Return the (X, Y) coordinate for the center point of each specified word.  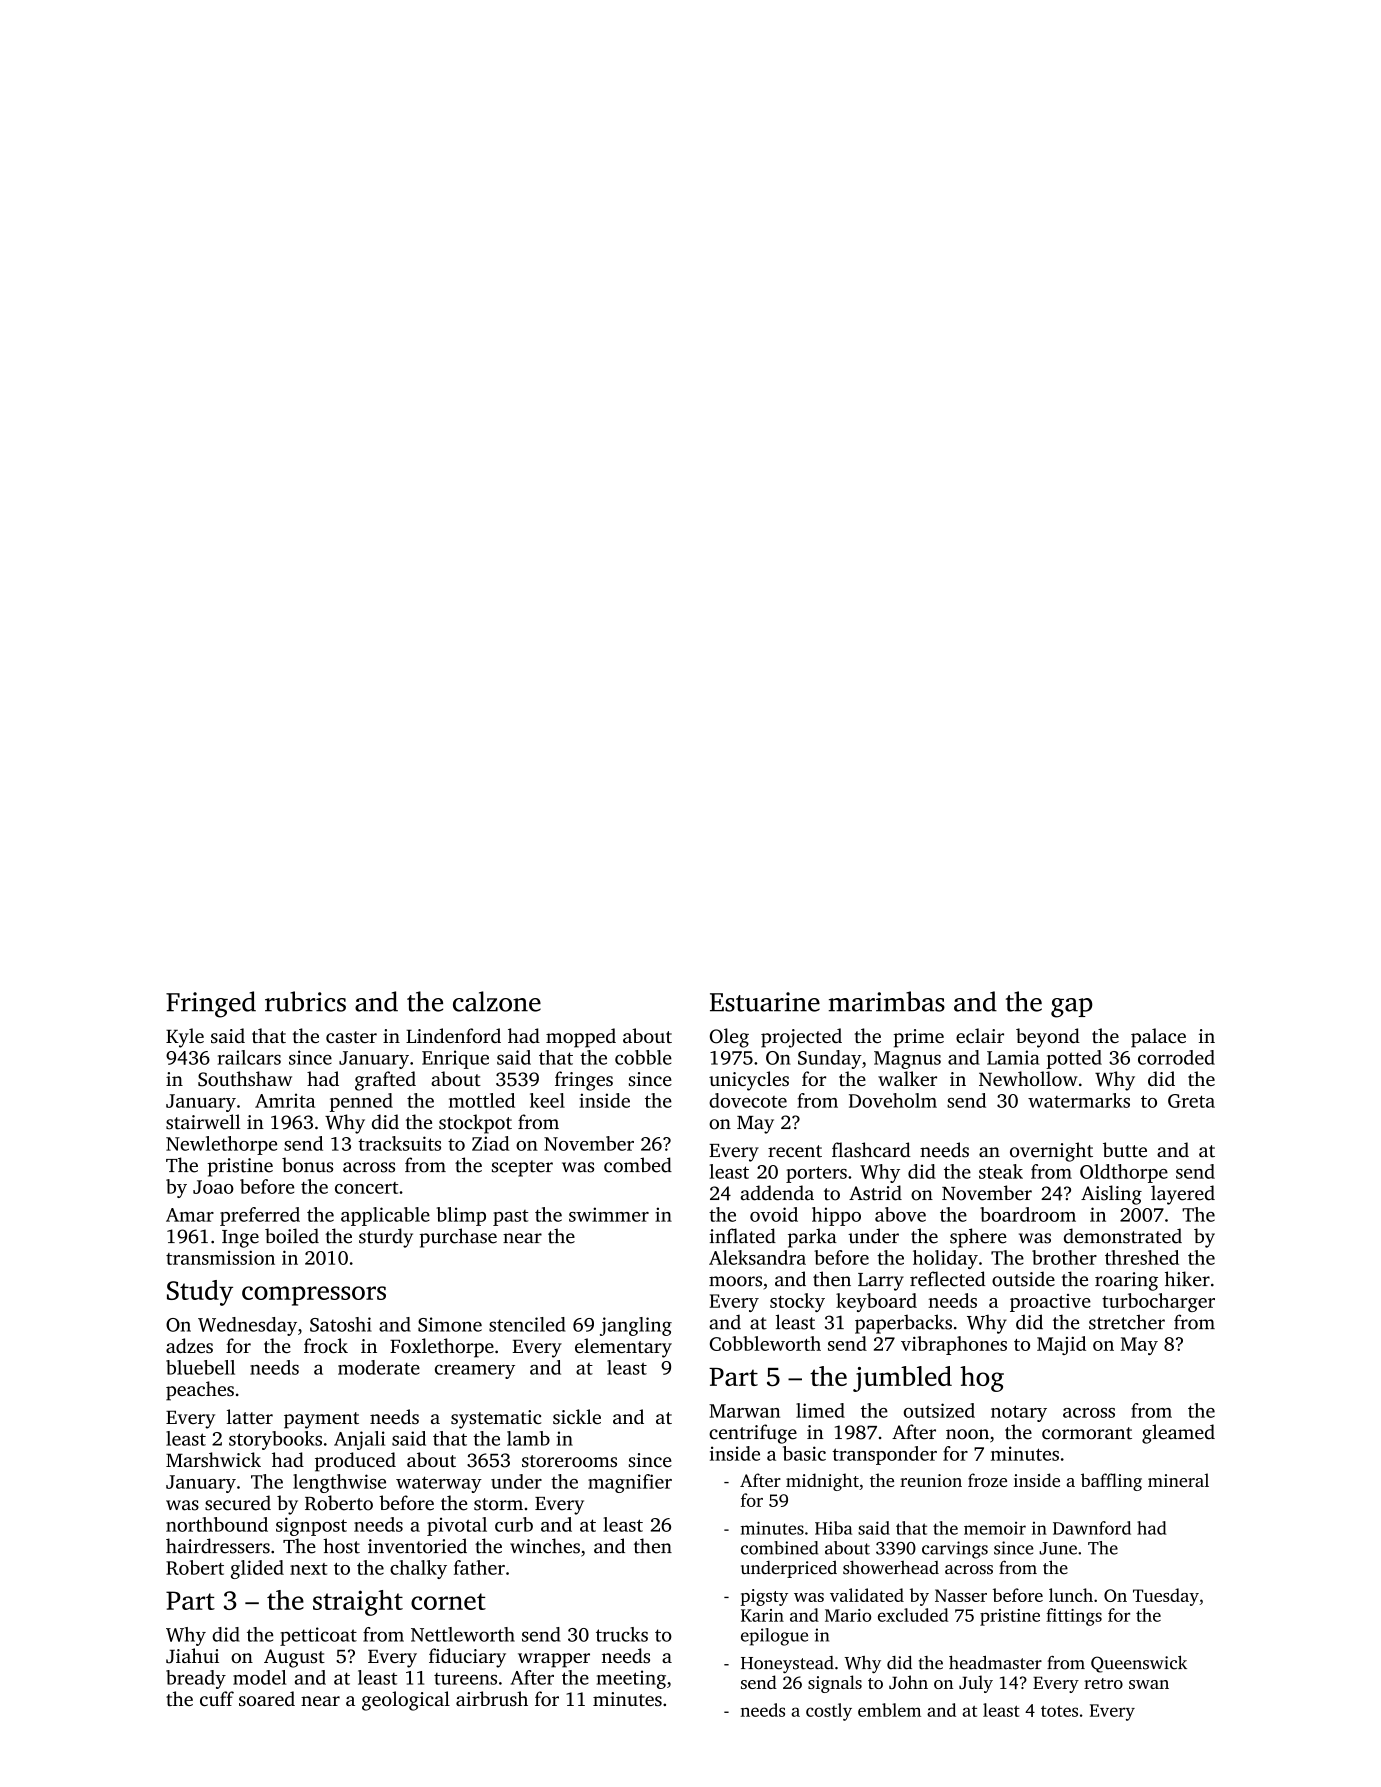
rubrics (305, 1001)
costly (829, 1712)
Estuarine (765, 1002)
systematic (496, 1419)
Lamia (1013, 1057)
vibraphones (954, 1345)
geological (406, 1701)
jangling (636, 1326)
